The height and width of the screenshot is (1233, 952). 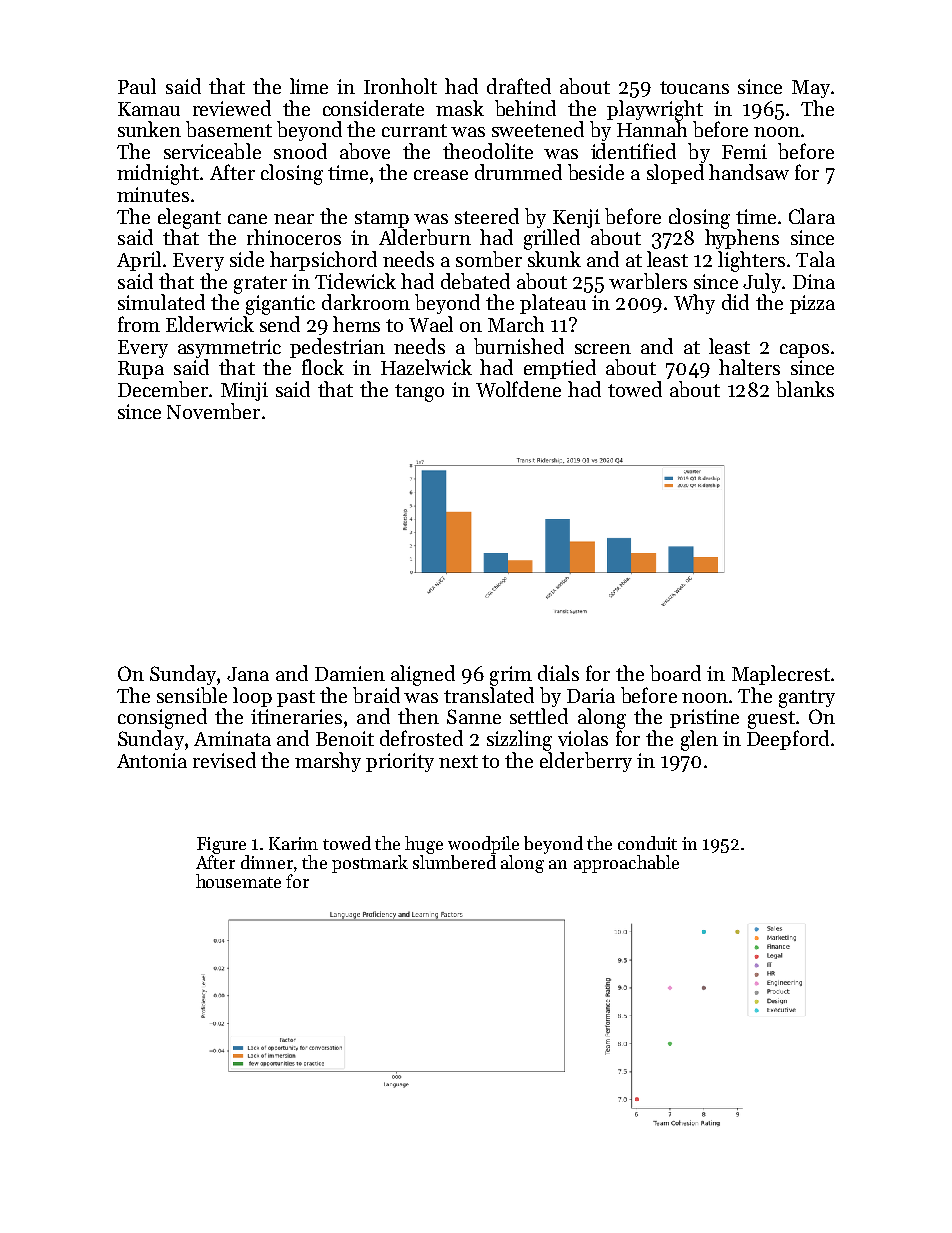 I want to click on tango, so click(x=419, y=393).
